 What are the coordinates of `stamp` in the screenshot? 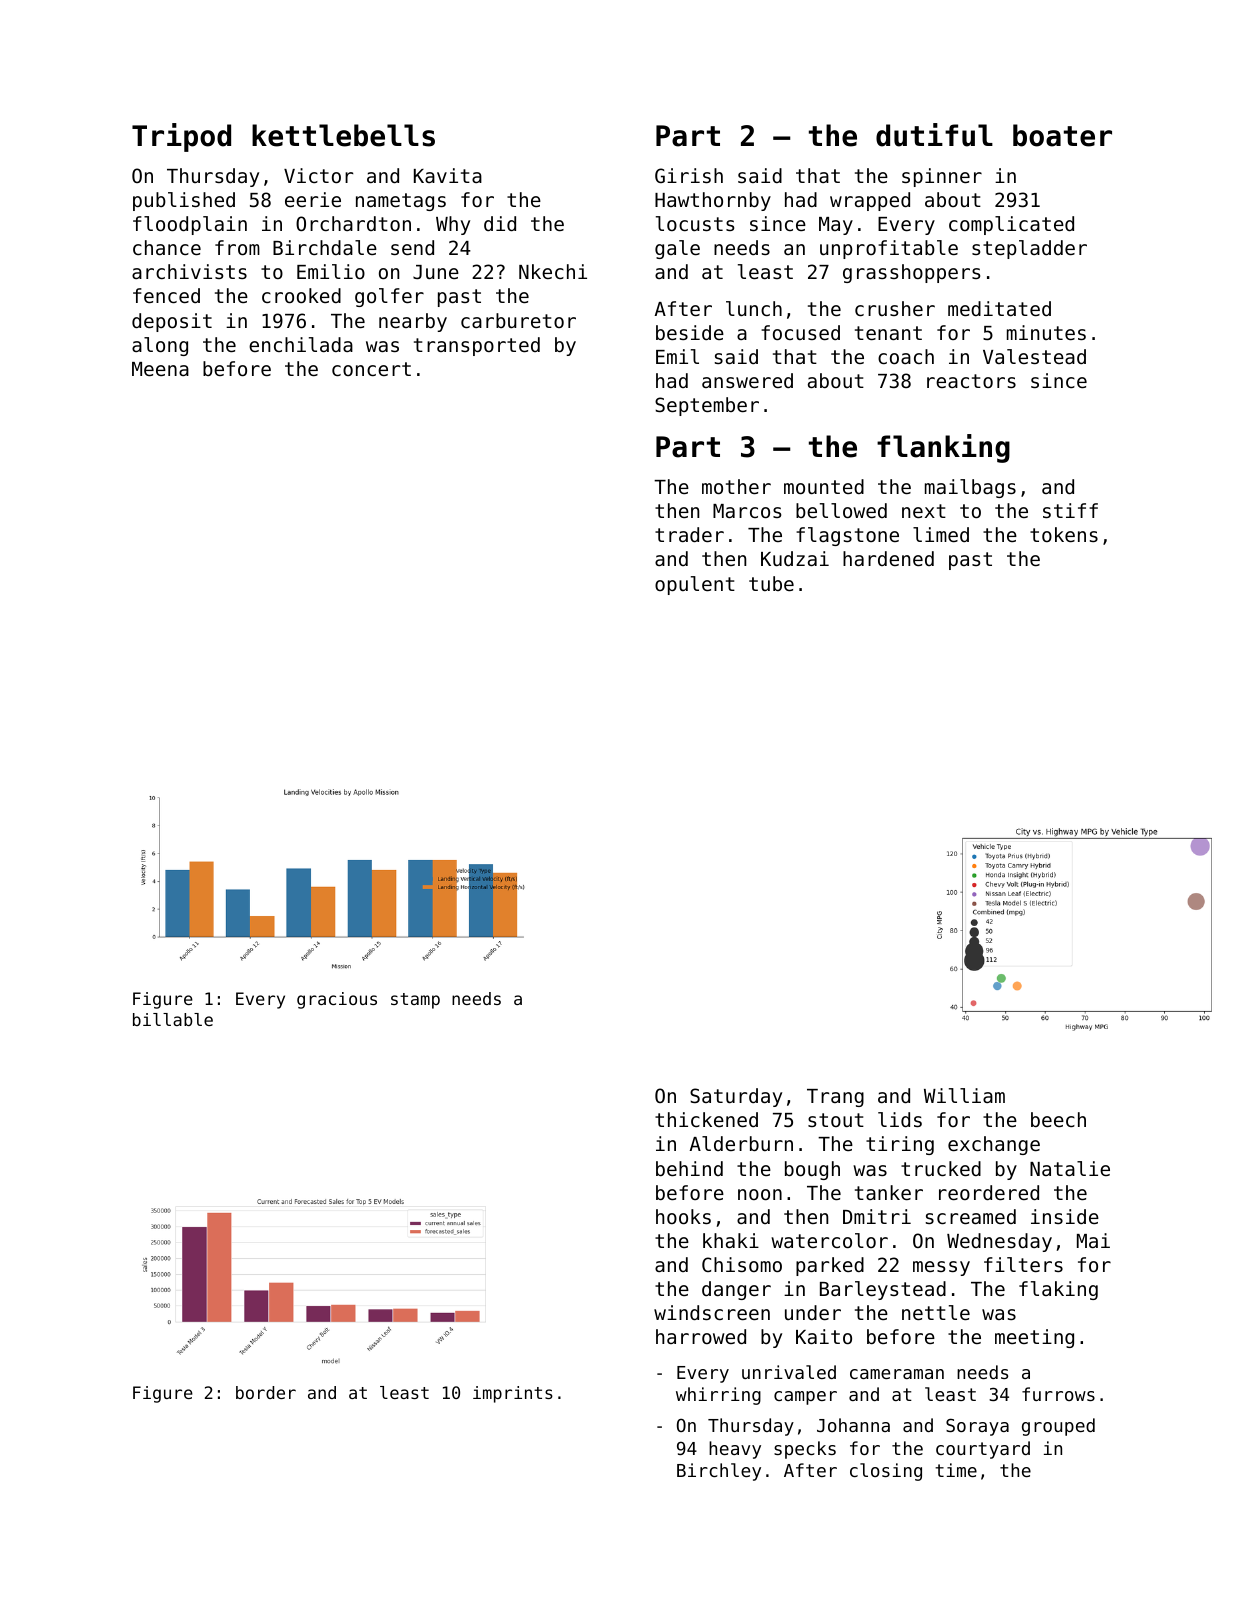 It's located at (415, 1001).
